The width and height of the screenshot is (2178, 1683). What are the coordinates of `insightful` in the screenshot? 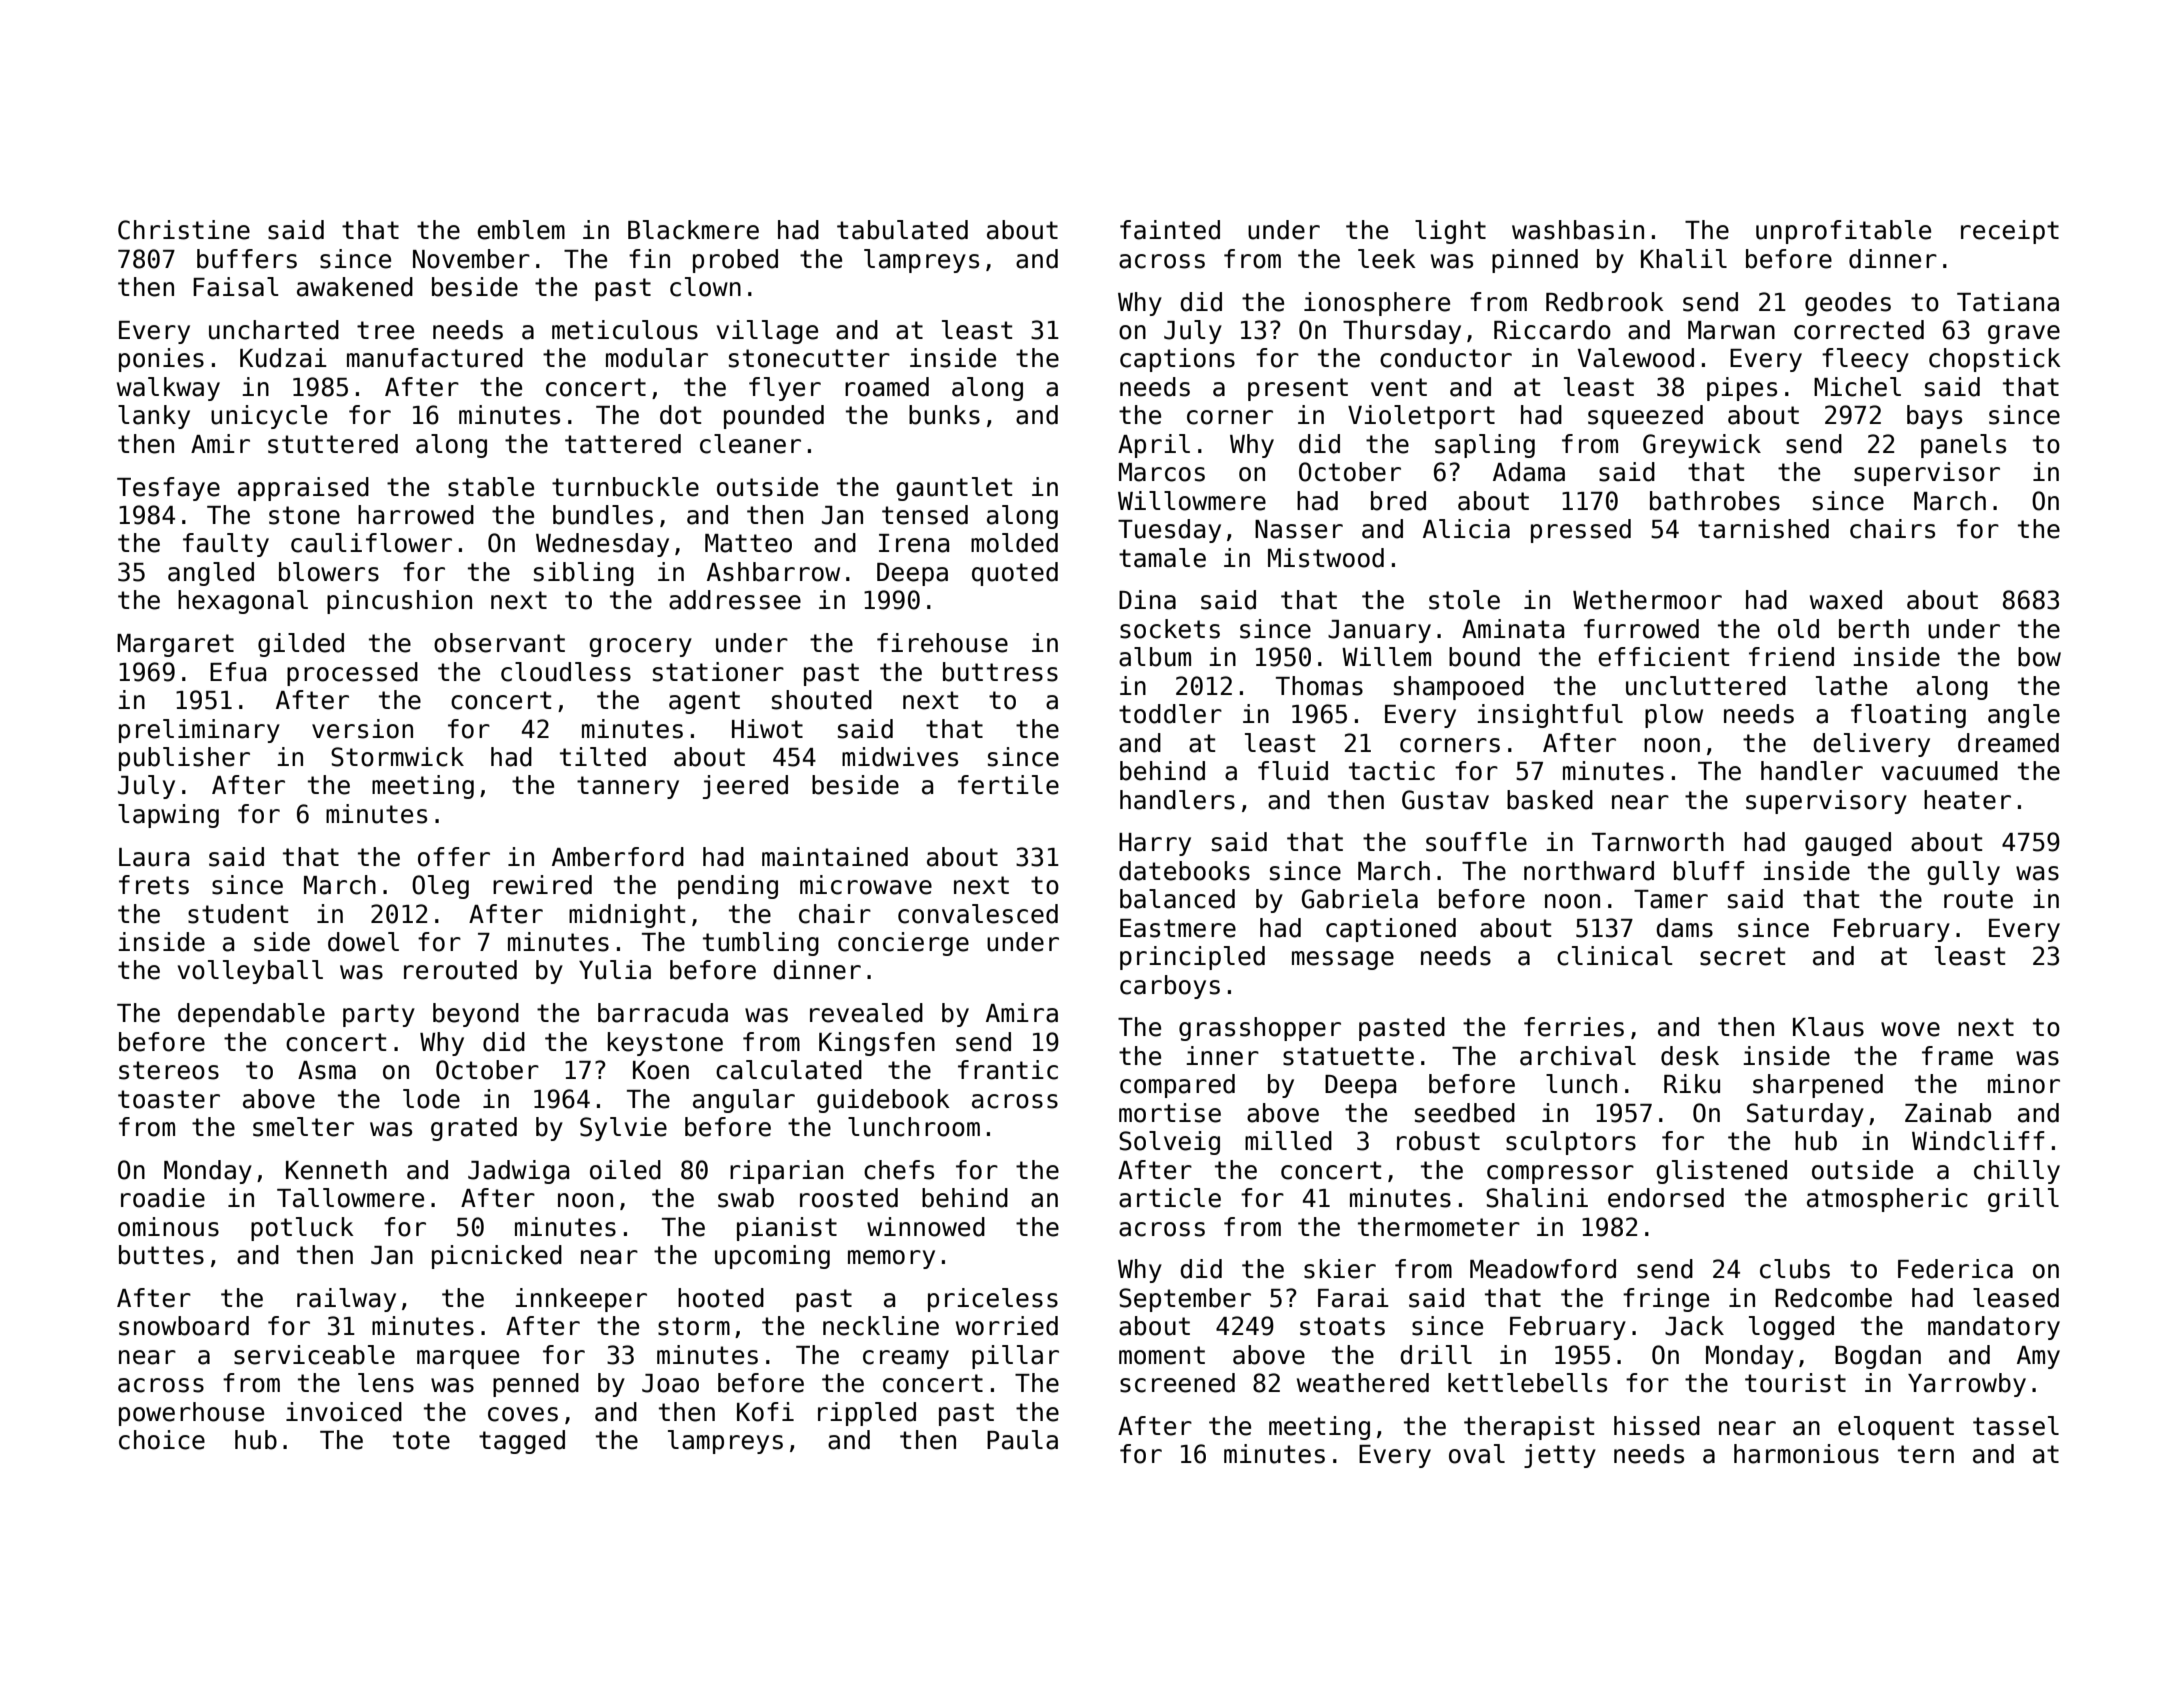 It's located at (1550, 716).
